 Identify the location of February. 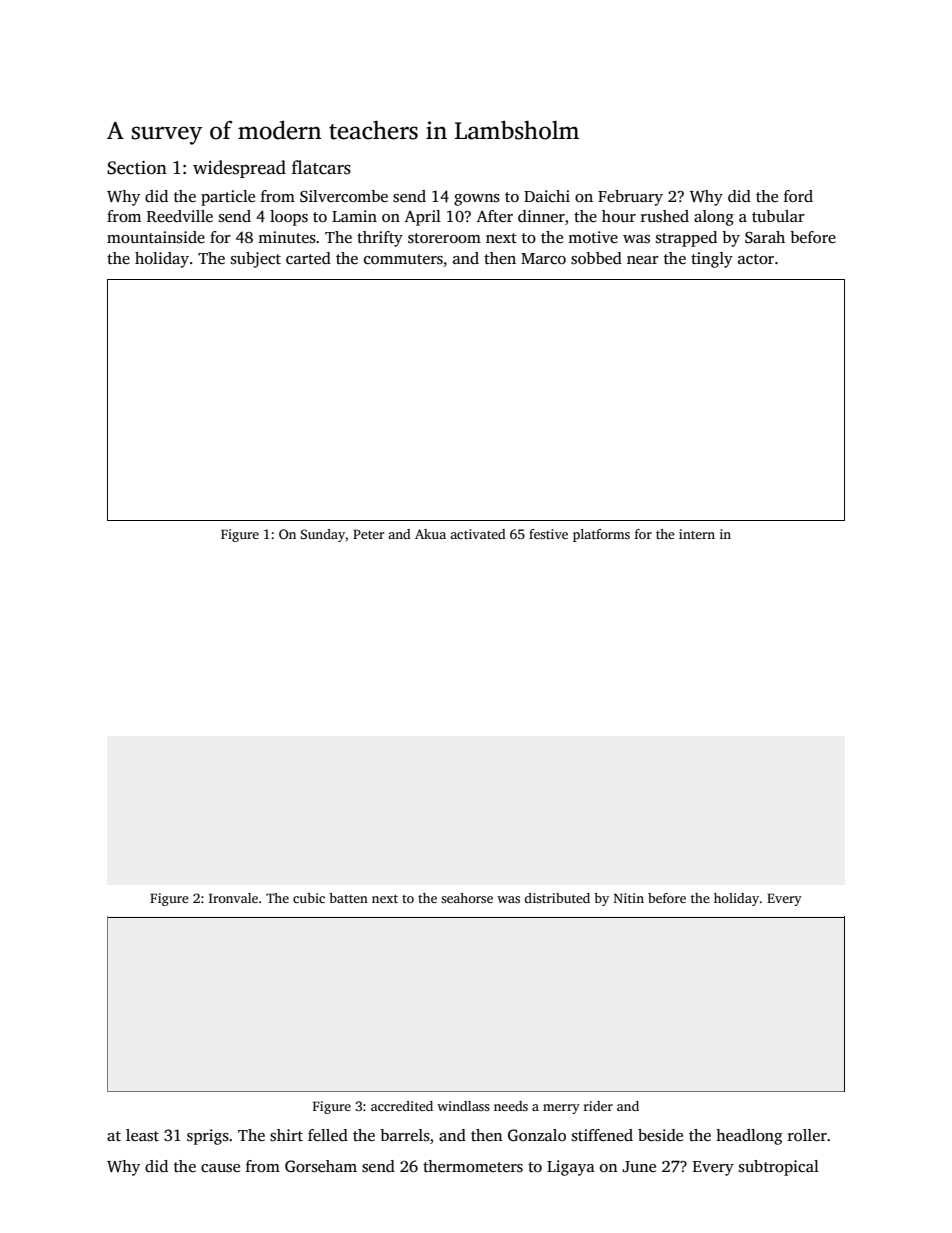
(630, 198).
